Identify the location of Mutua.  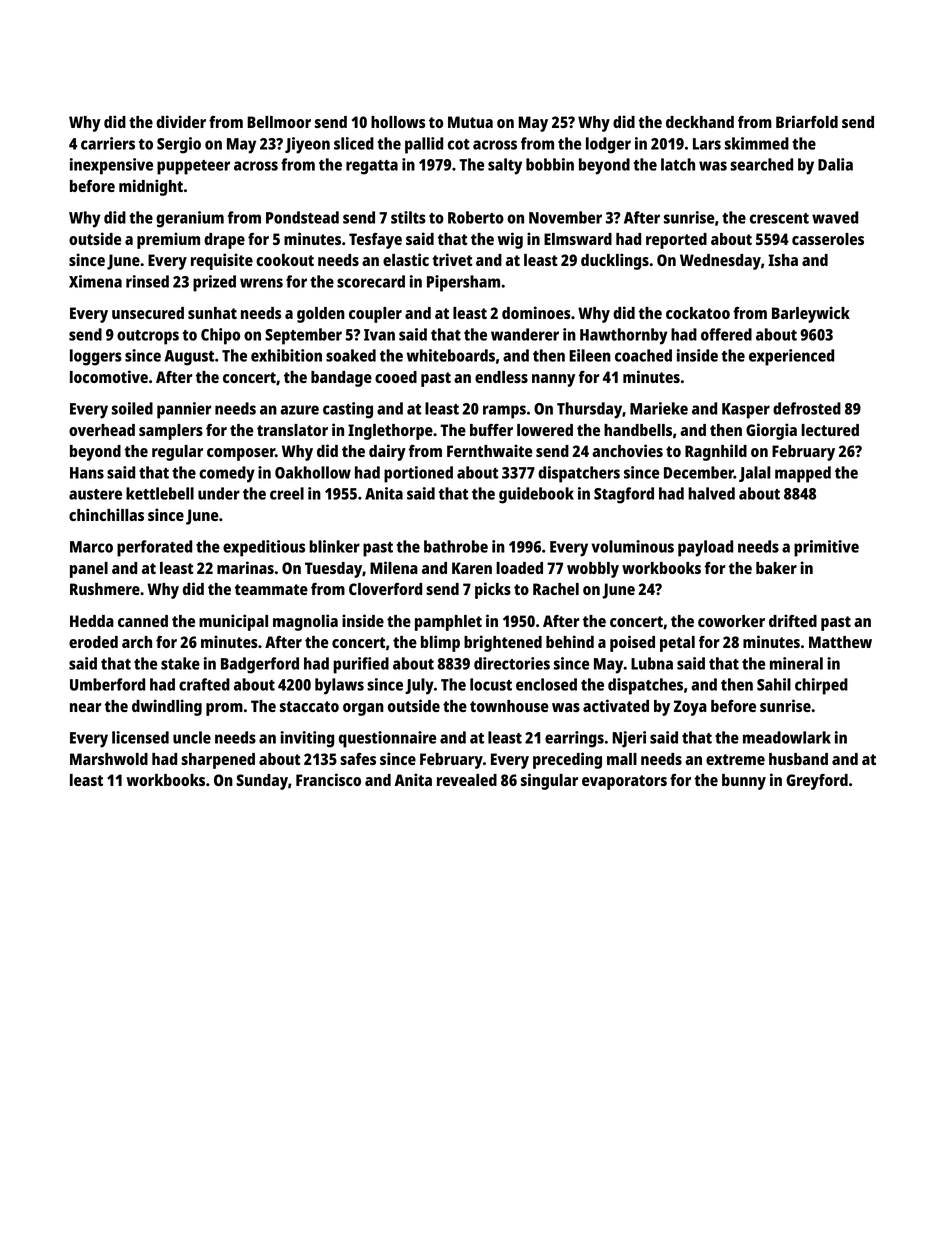
(470, 122).
